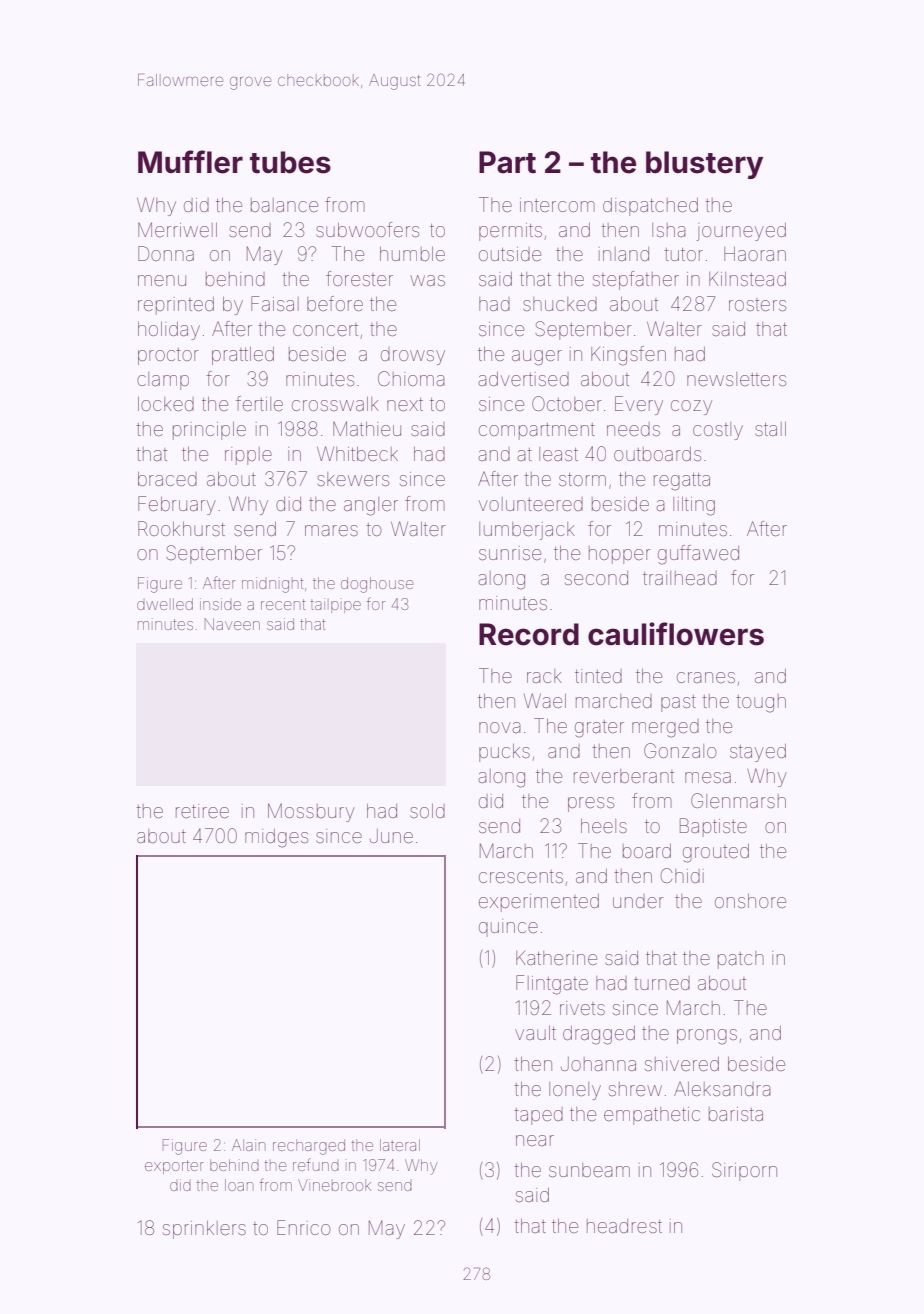 This image has width=924, height=1314. I want to click on Kingsfen, so click(628, 356).
